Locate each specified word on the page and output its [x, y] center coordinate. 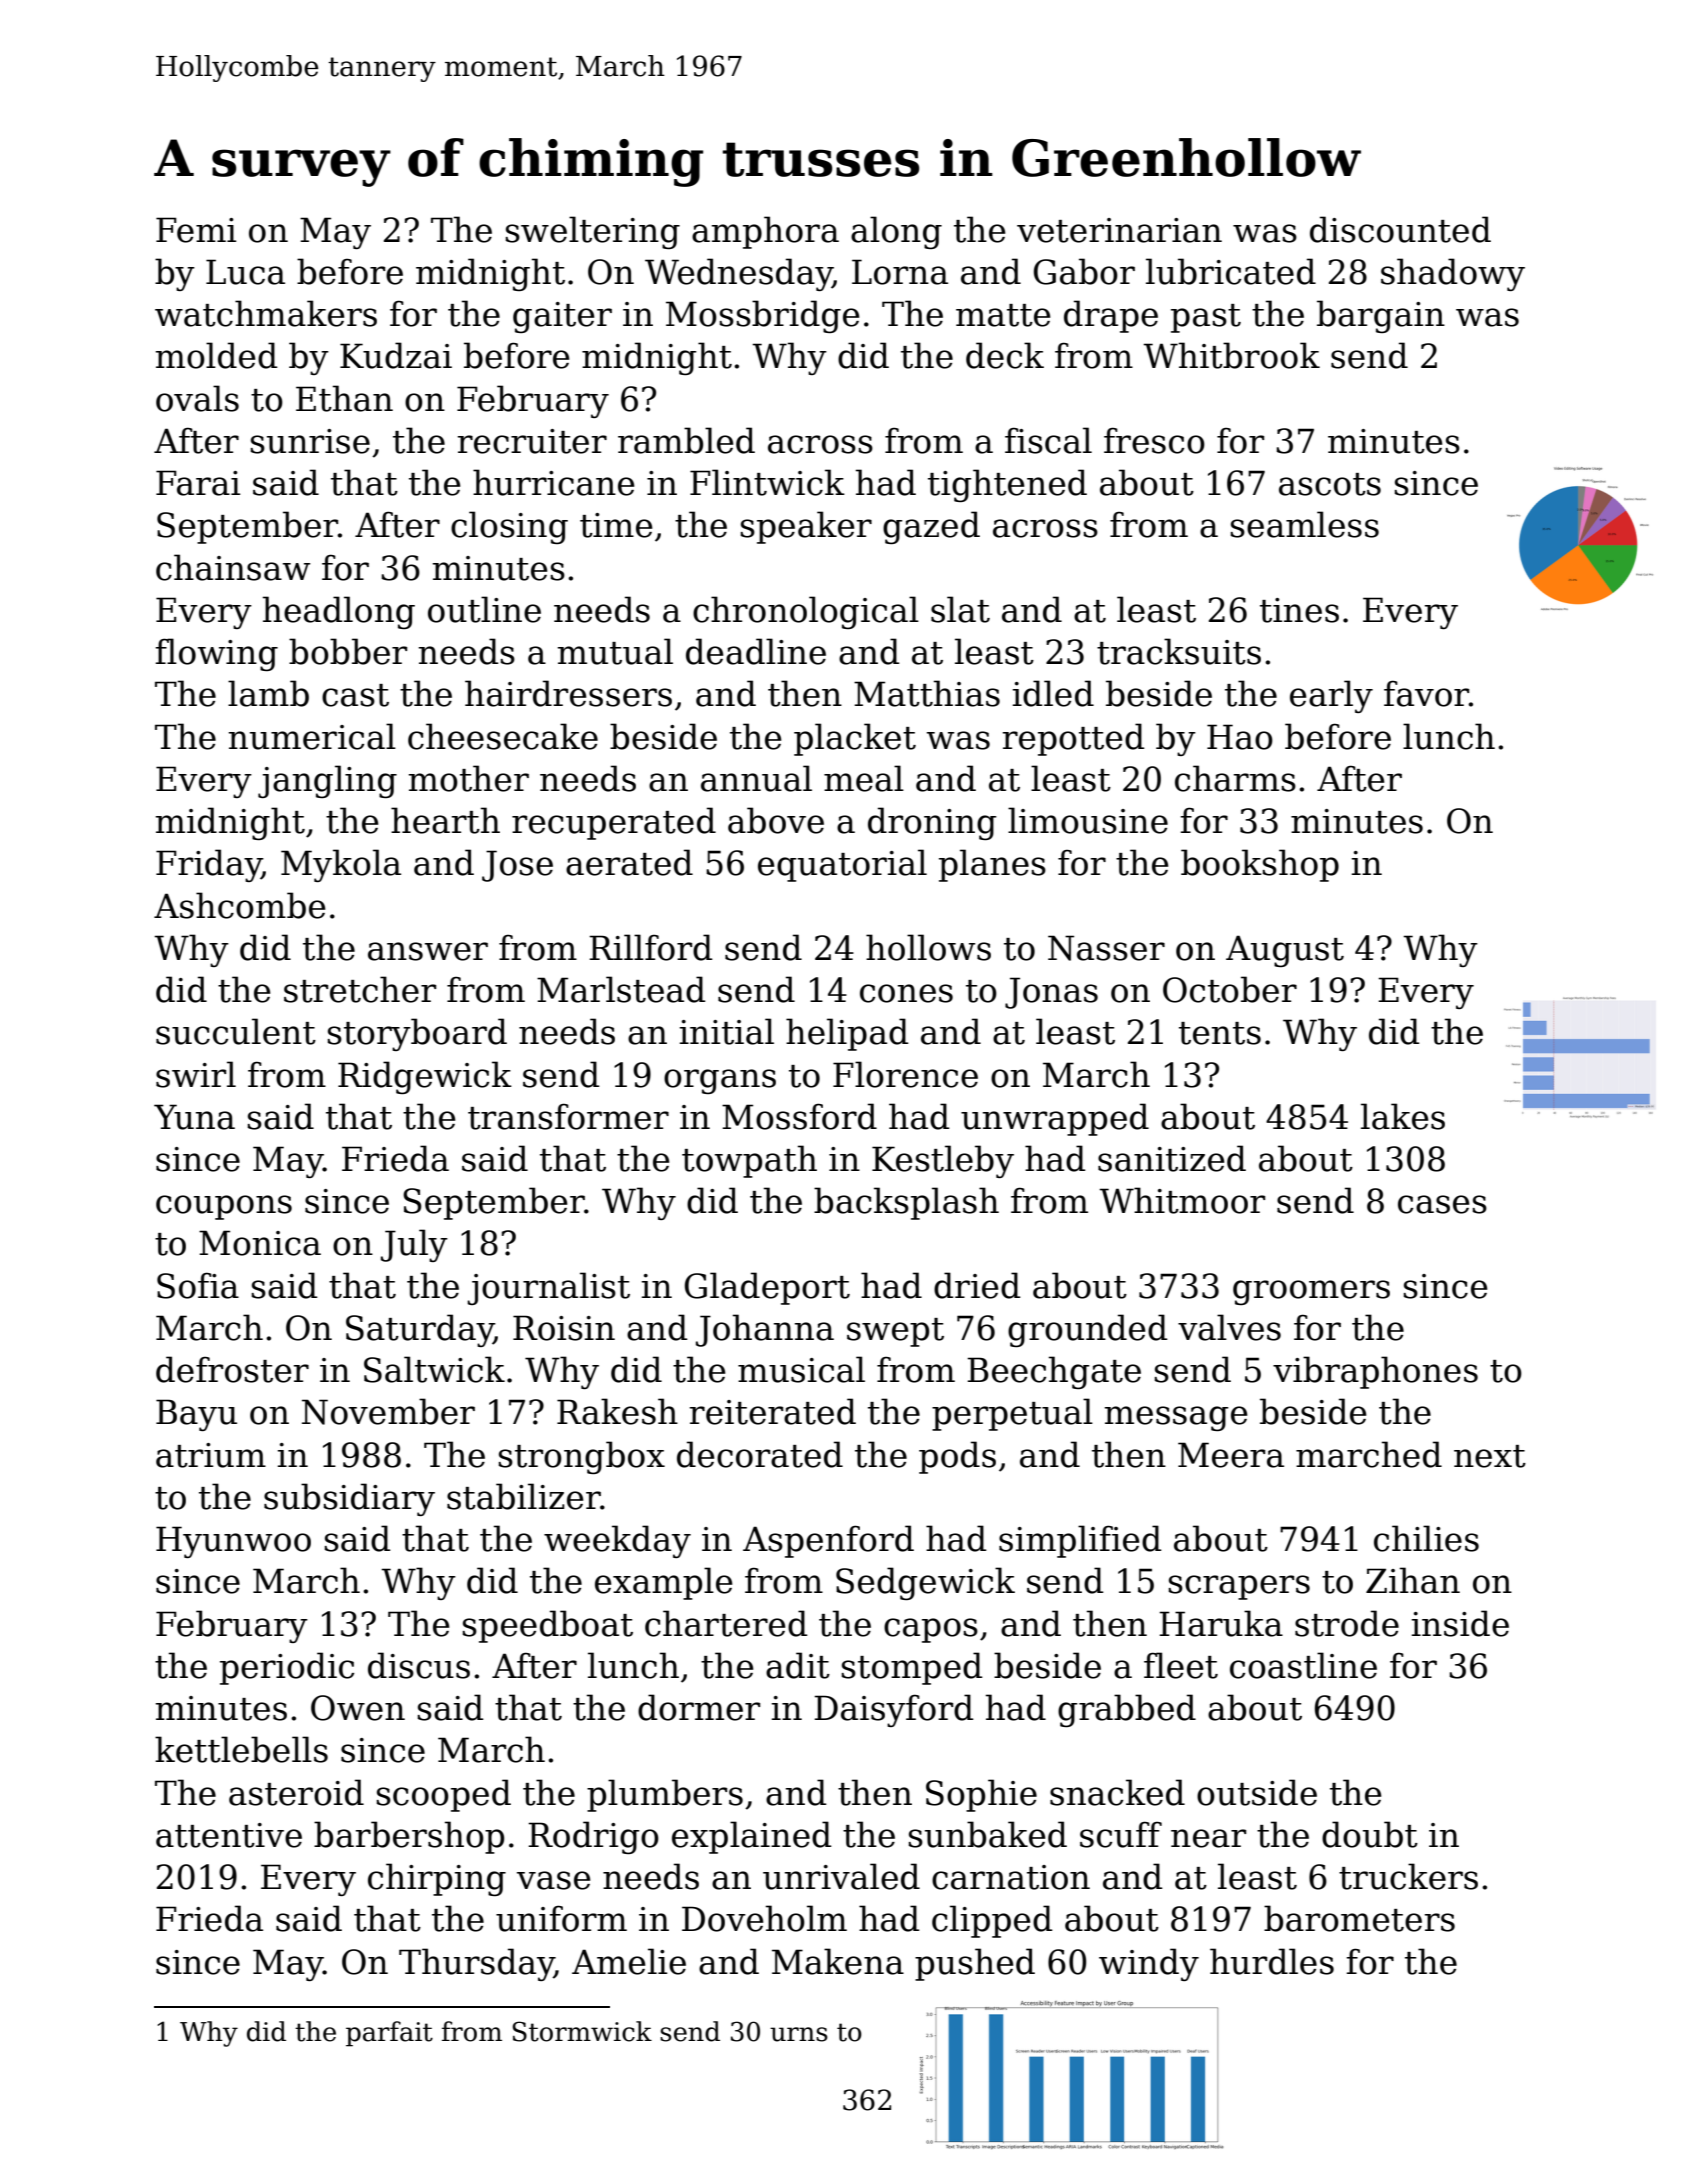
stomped [912, 1668]
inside [1460, 1623]
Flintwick [767, 482]
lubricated [1231, 271]
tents [1220, 1033]
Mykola [341, 865]
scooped [444, 1795]
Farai [198, 483]
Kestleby [943, 1161]
